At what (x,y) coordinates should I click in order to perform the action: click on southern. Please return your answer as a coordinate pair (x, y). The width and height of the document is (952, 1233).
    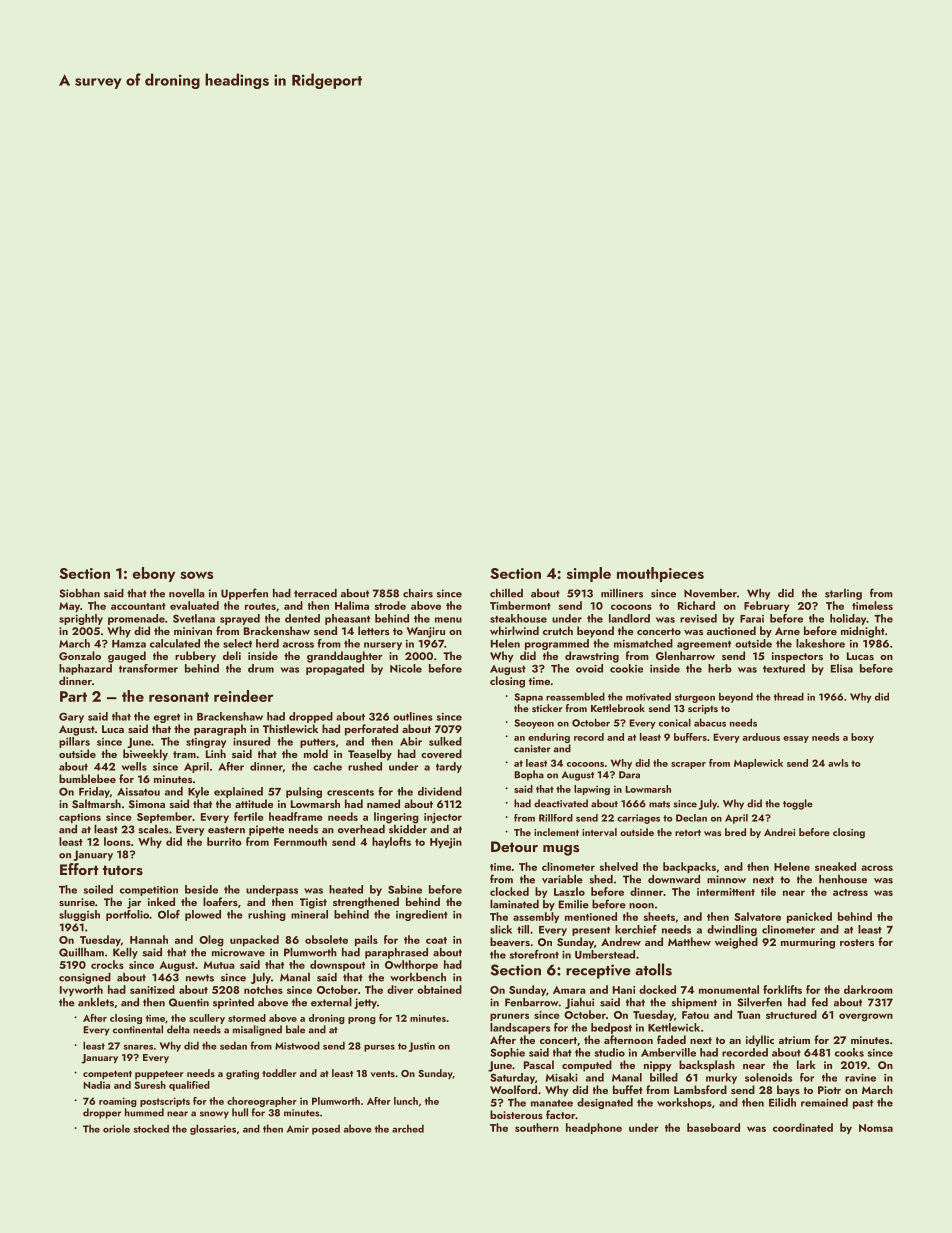
    Looking at the image, I should click on (537, 1127).
